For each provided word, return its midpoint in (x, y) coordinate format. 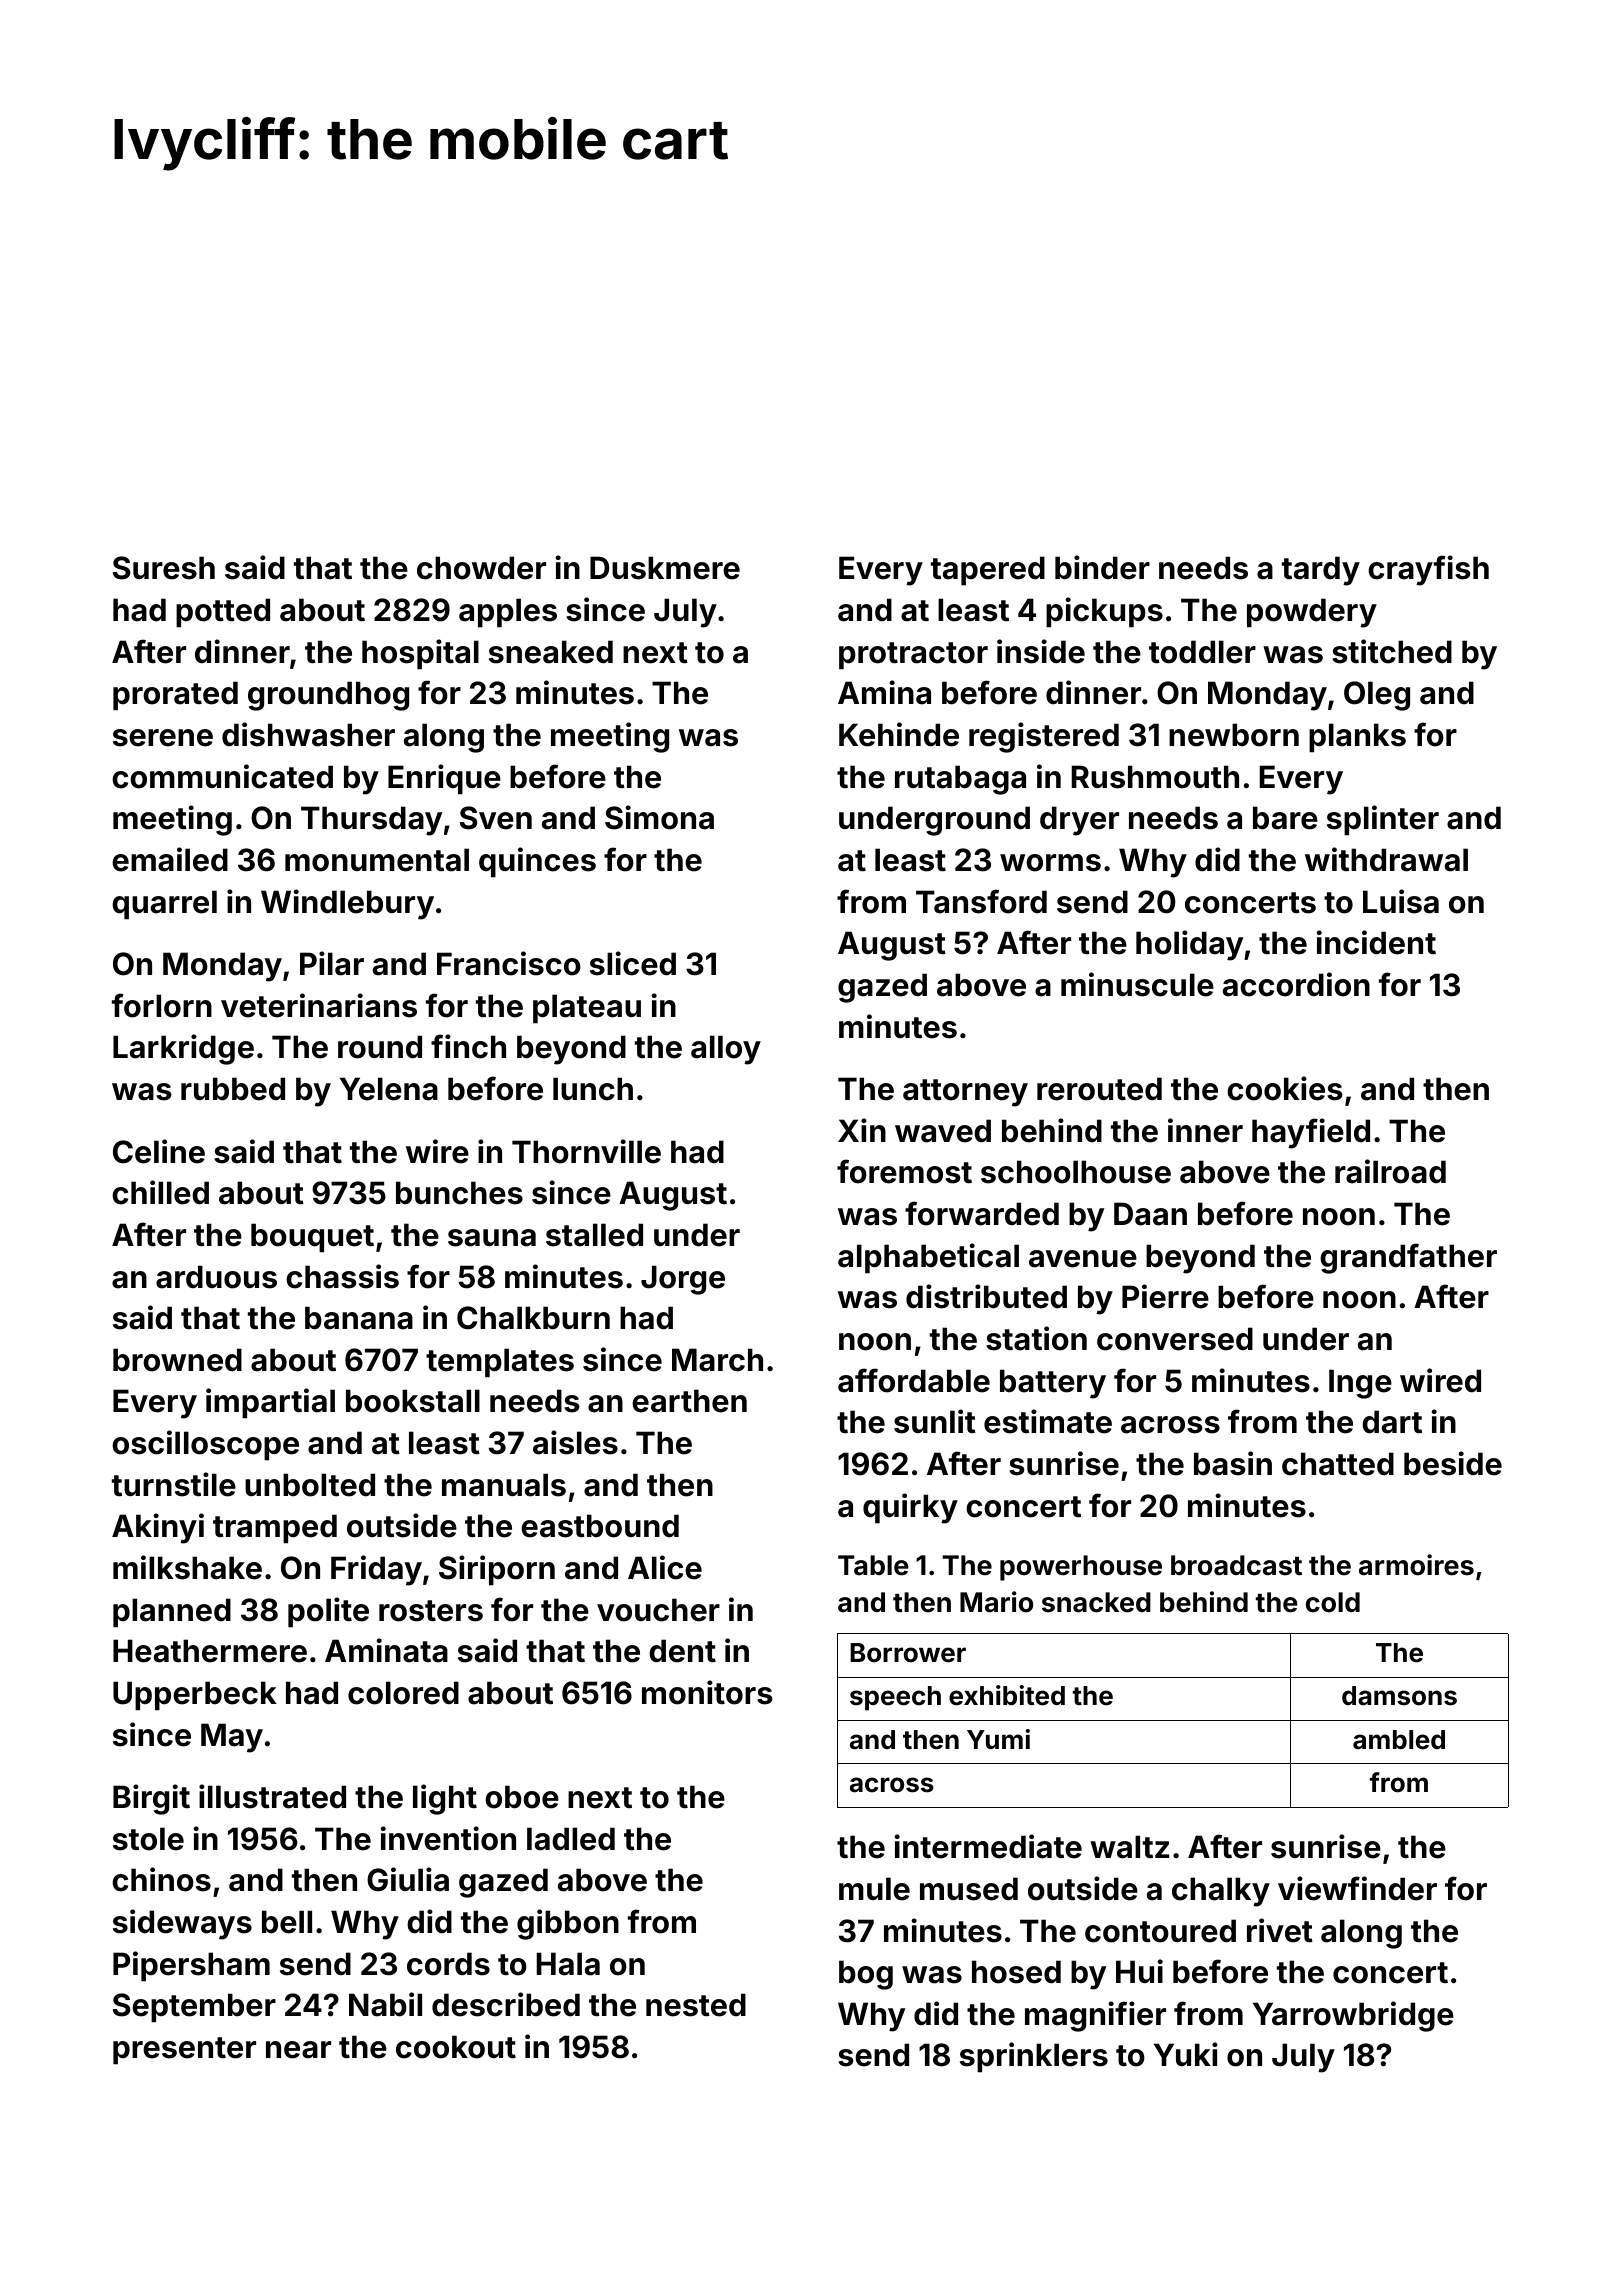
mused (969, 1889)
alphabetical (928, 1258)
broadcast (1236, 1565)
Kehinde (899, 734)
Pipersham (191, 1966)
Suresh (164, 568)
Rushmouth (1155, 777)
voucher (658, 1610)
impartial (270, 1403)
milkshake (187, 1567)
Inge (1360, 1384)
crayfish (1428, 570)
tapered (988, 571)
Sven (496, 818)
